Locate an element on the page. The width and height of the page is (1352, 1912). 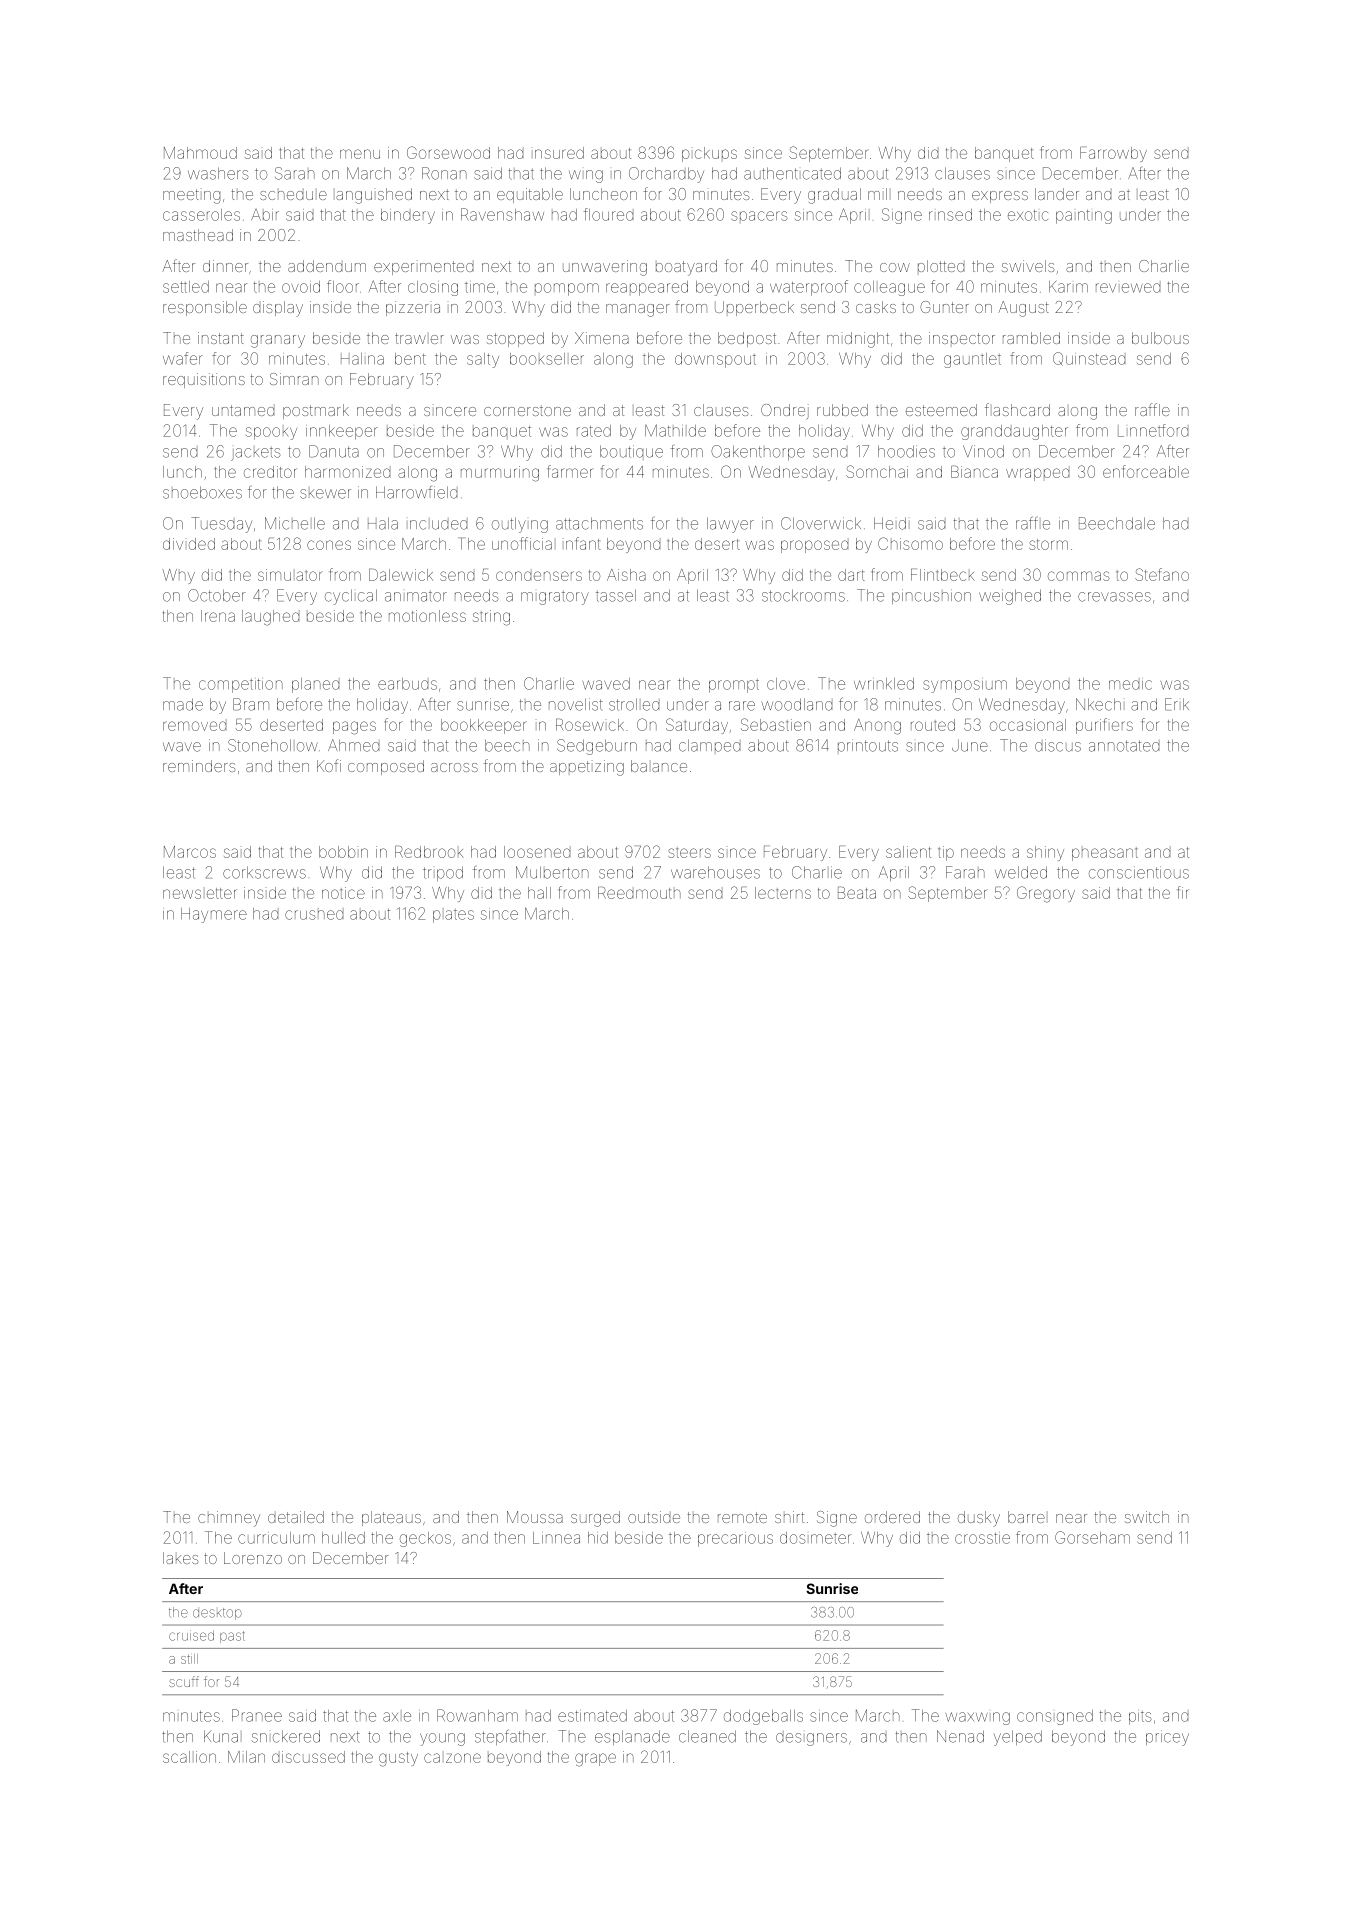
Beata is located at coordinates (857, 893).
